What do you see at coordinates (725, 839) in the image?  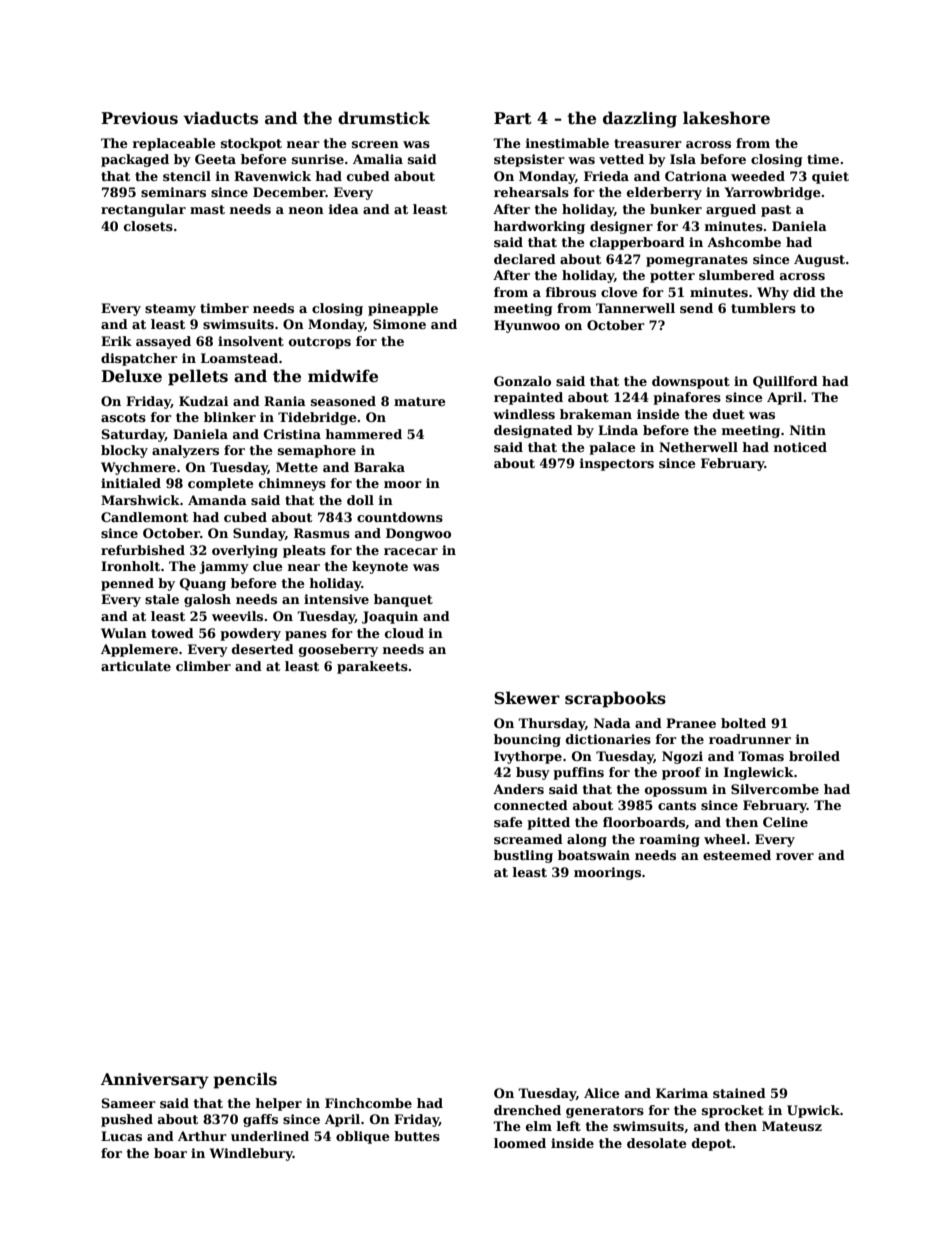 I see `wheel` at bounding box center [725, 839].
